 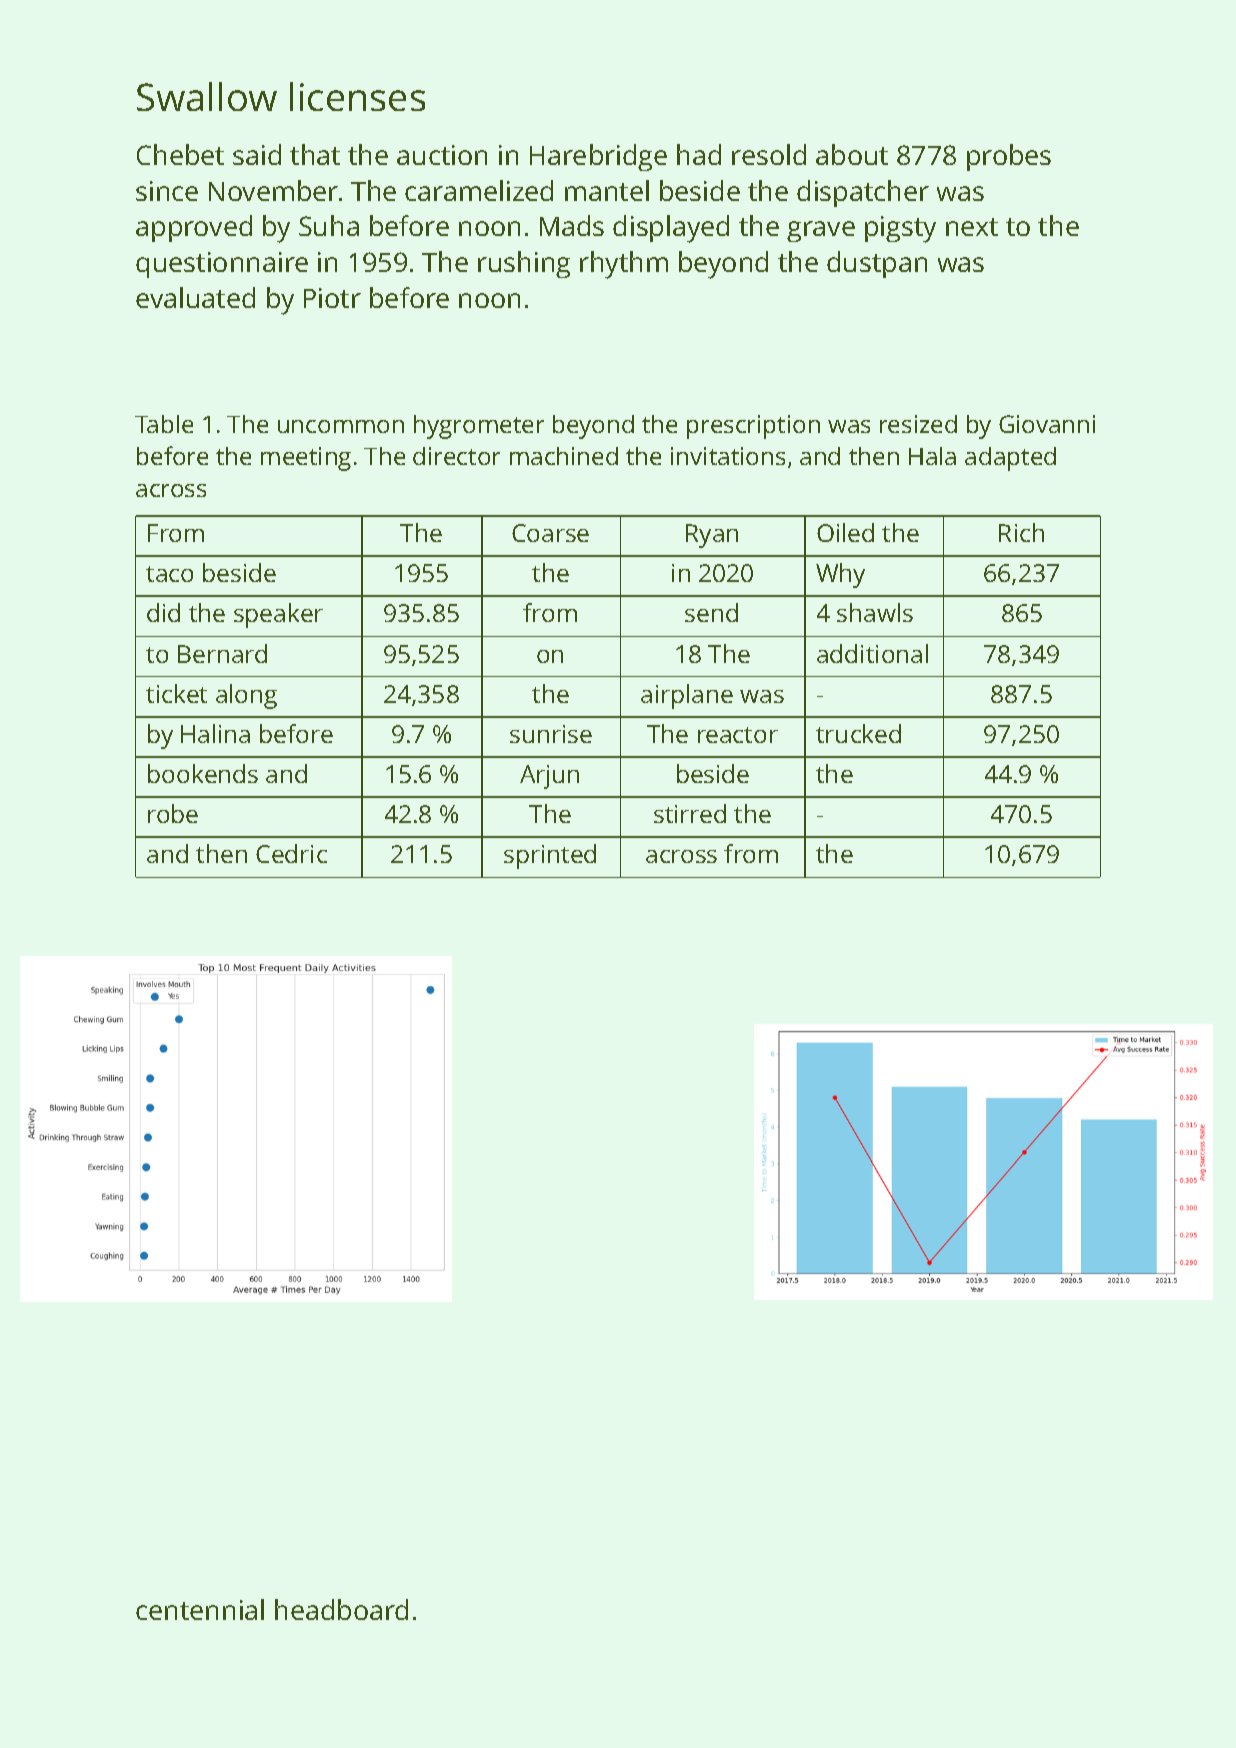 I want to click on Arjun, so click(x=549, y=777).
